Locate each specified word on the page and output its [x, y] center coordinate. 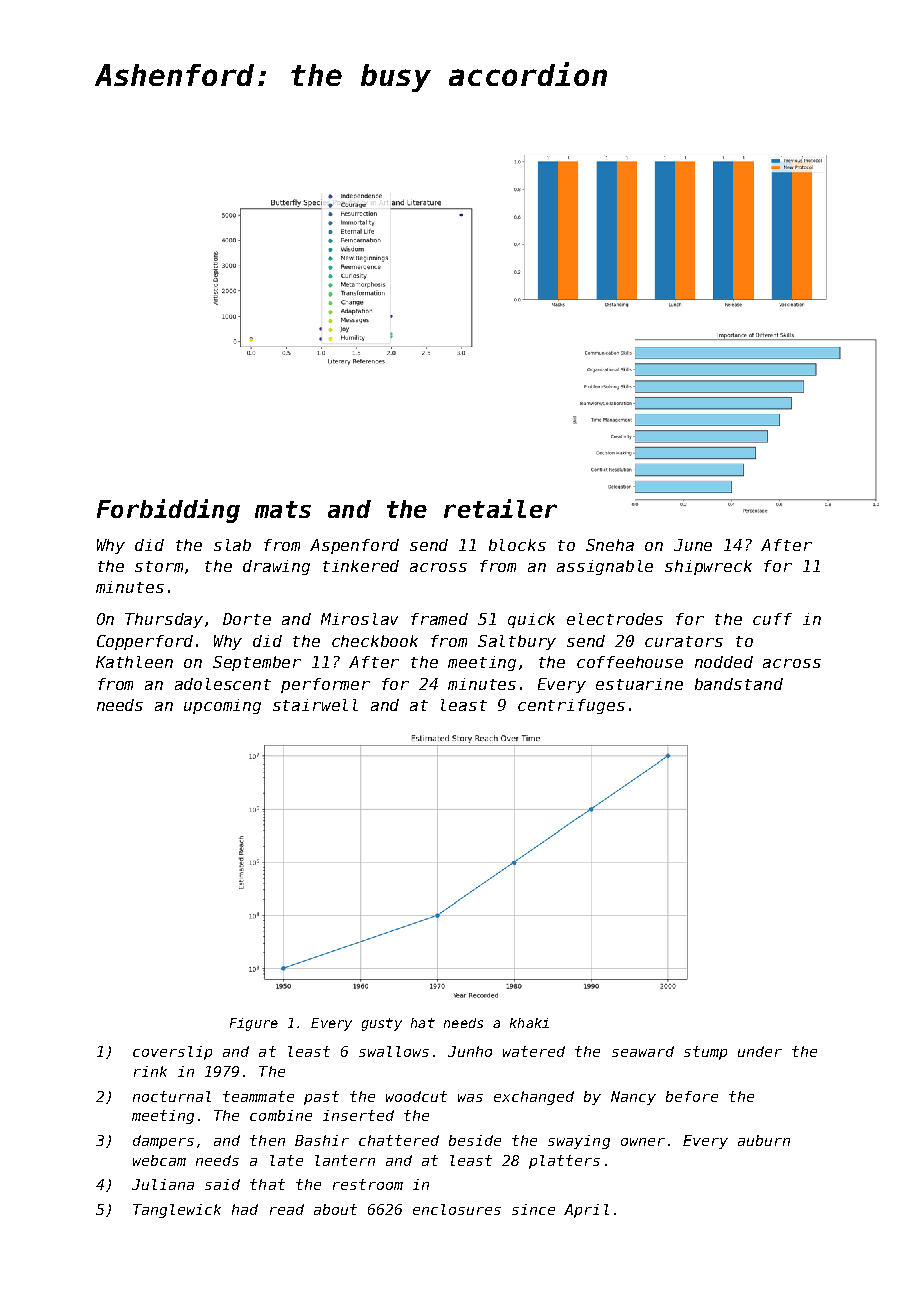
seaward [643, 1051]
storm [159, 566]
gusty [382, 1024]
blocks [517, 545]
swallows [394, 1051]
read [287, 1209]
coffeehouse [630, 662]
